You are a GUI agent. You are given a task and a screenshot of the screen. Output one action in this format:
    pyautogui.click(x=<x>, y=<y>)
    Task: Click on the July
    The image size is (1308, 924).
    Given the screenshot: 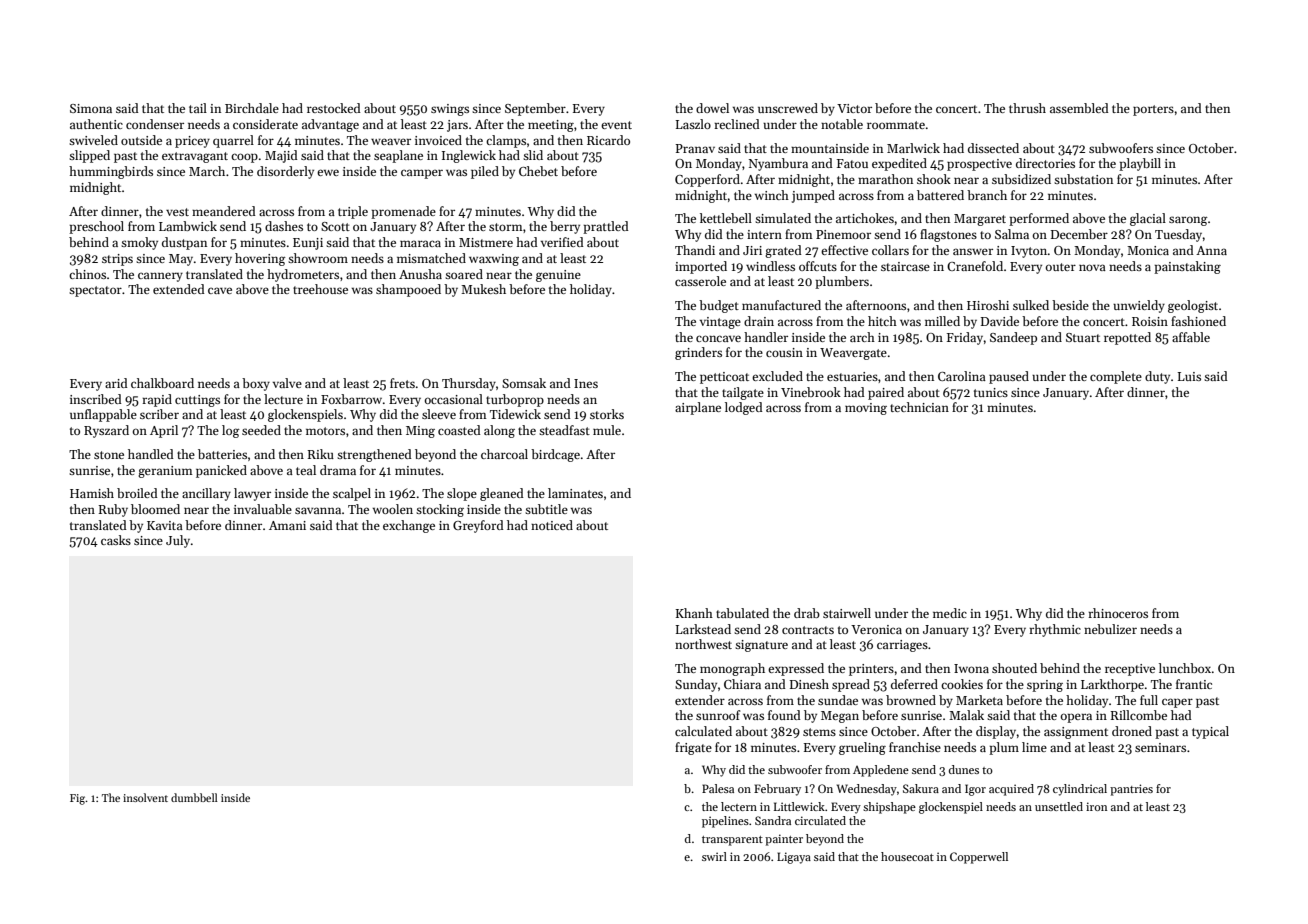 What is the action you would take?
    pyautogui.click(x=178, y=541)
